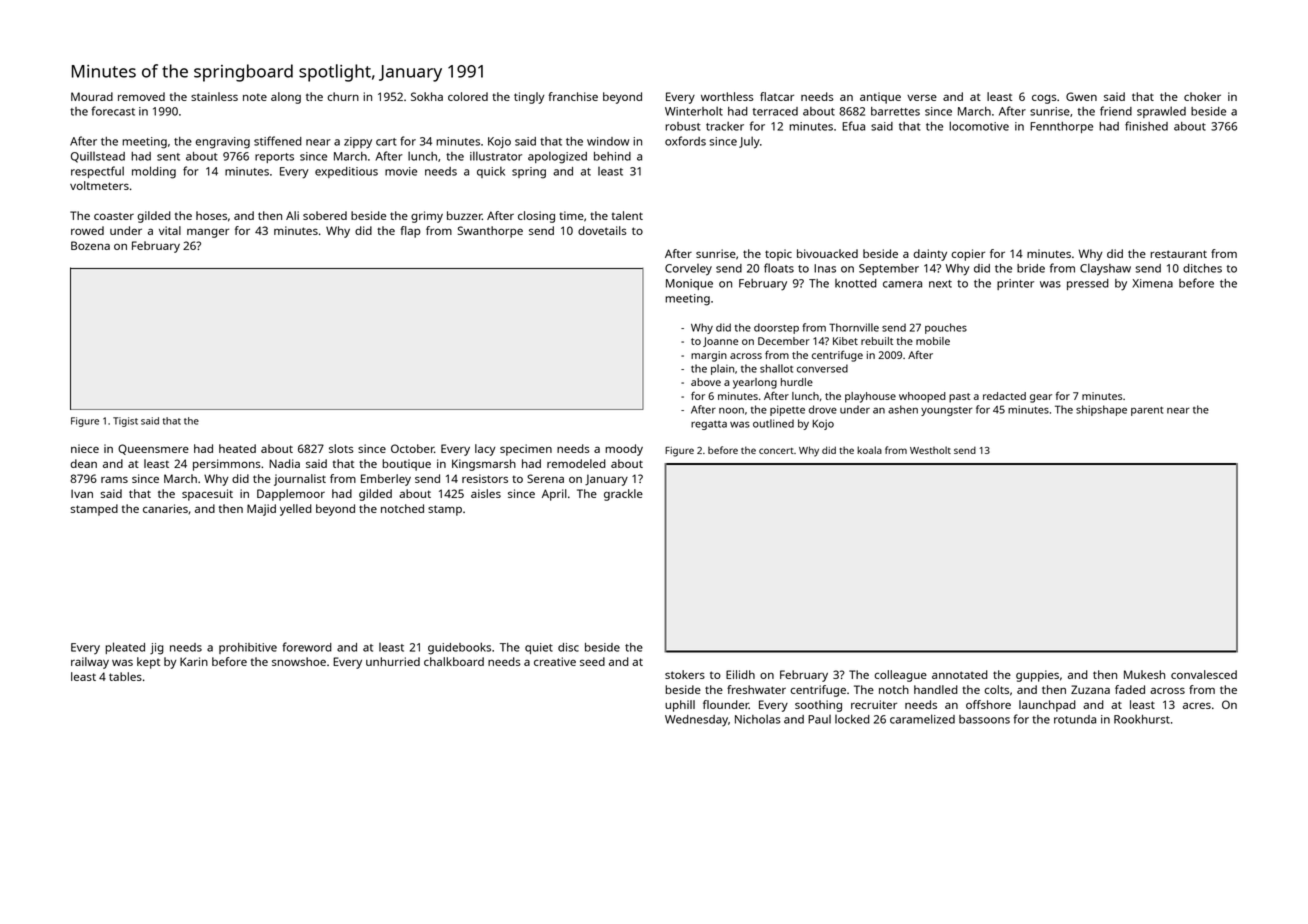 The height and width of the screenshot is (924, 1308). Describe the element at coordinates (979, 126) in the screenshot. I see `locomotive` at that location.
